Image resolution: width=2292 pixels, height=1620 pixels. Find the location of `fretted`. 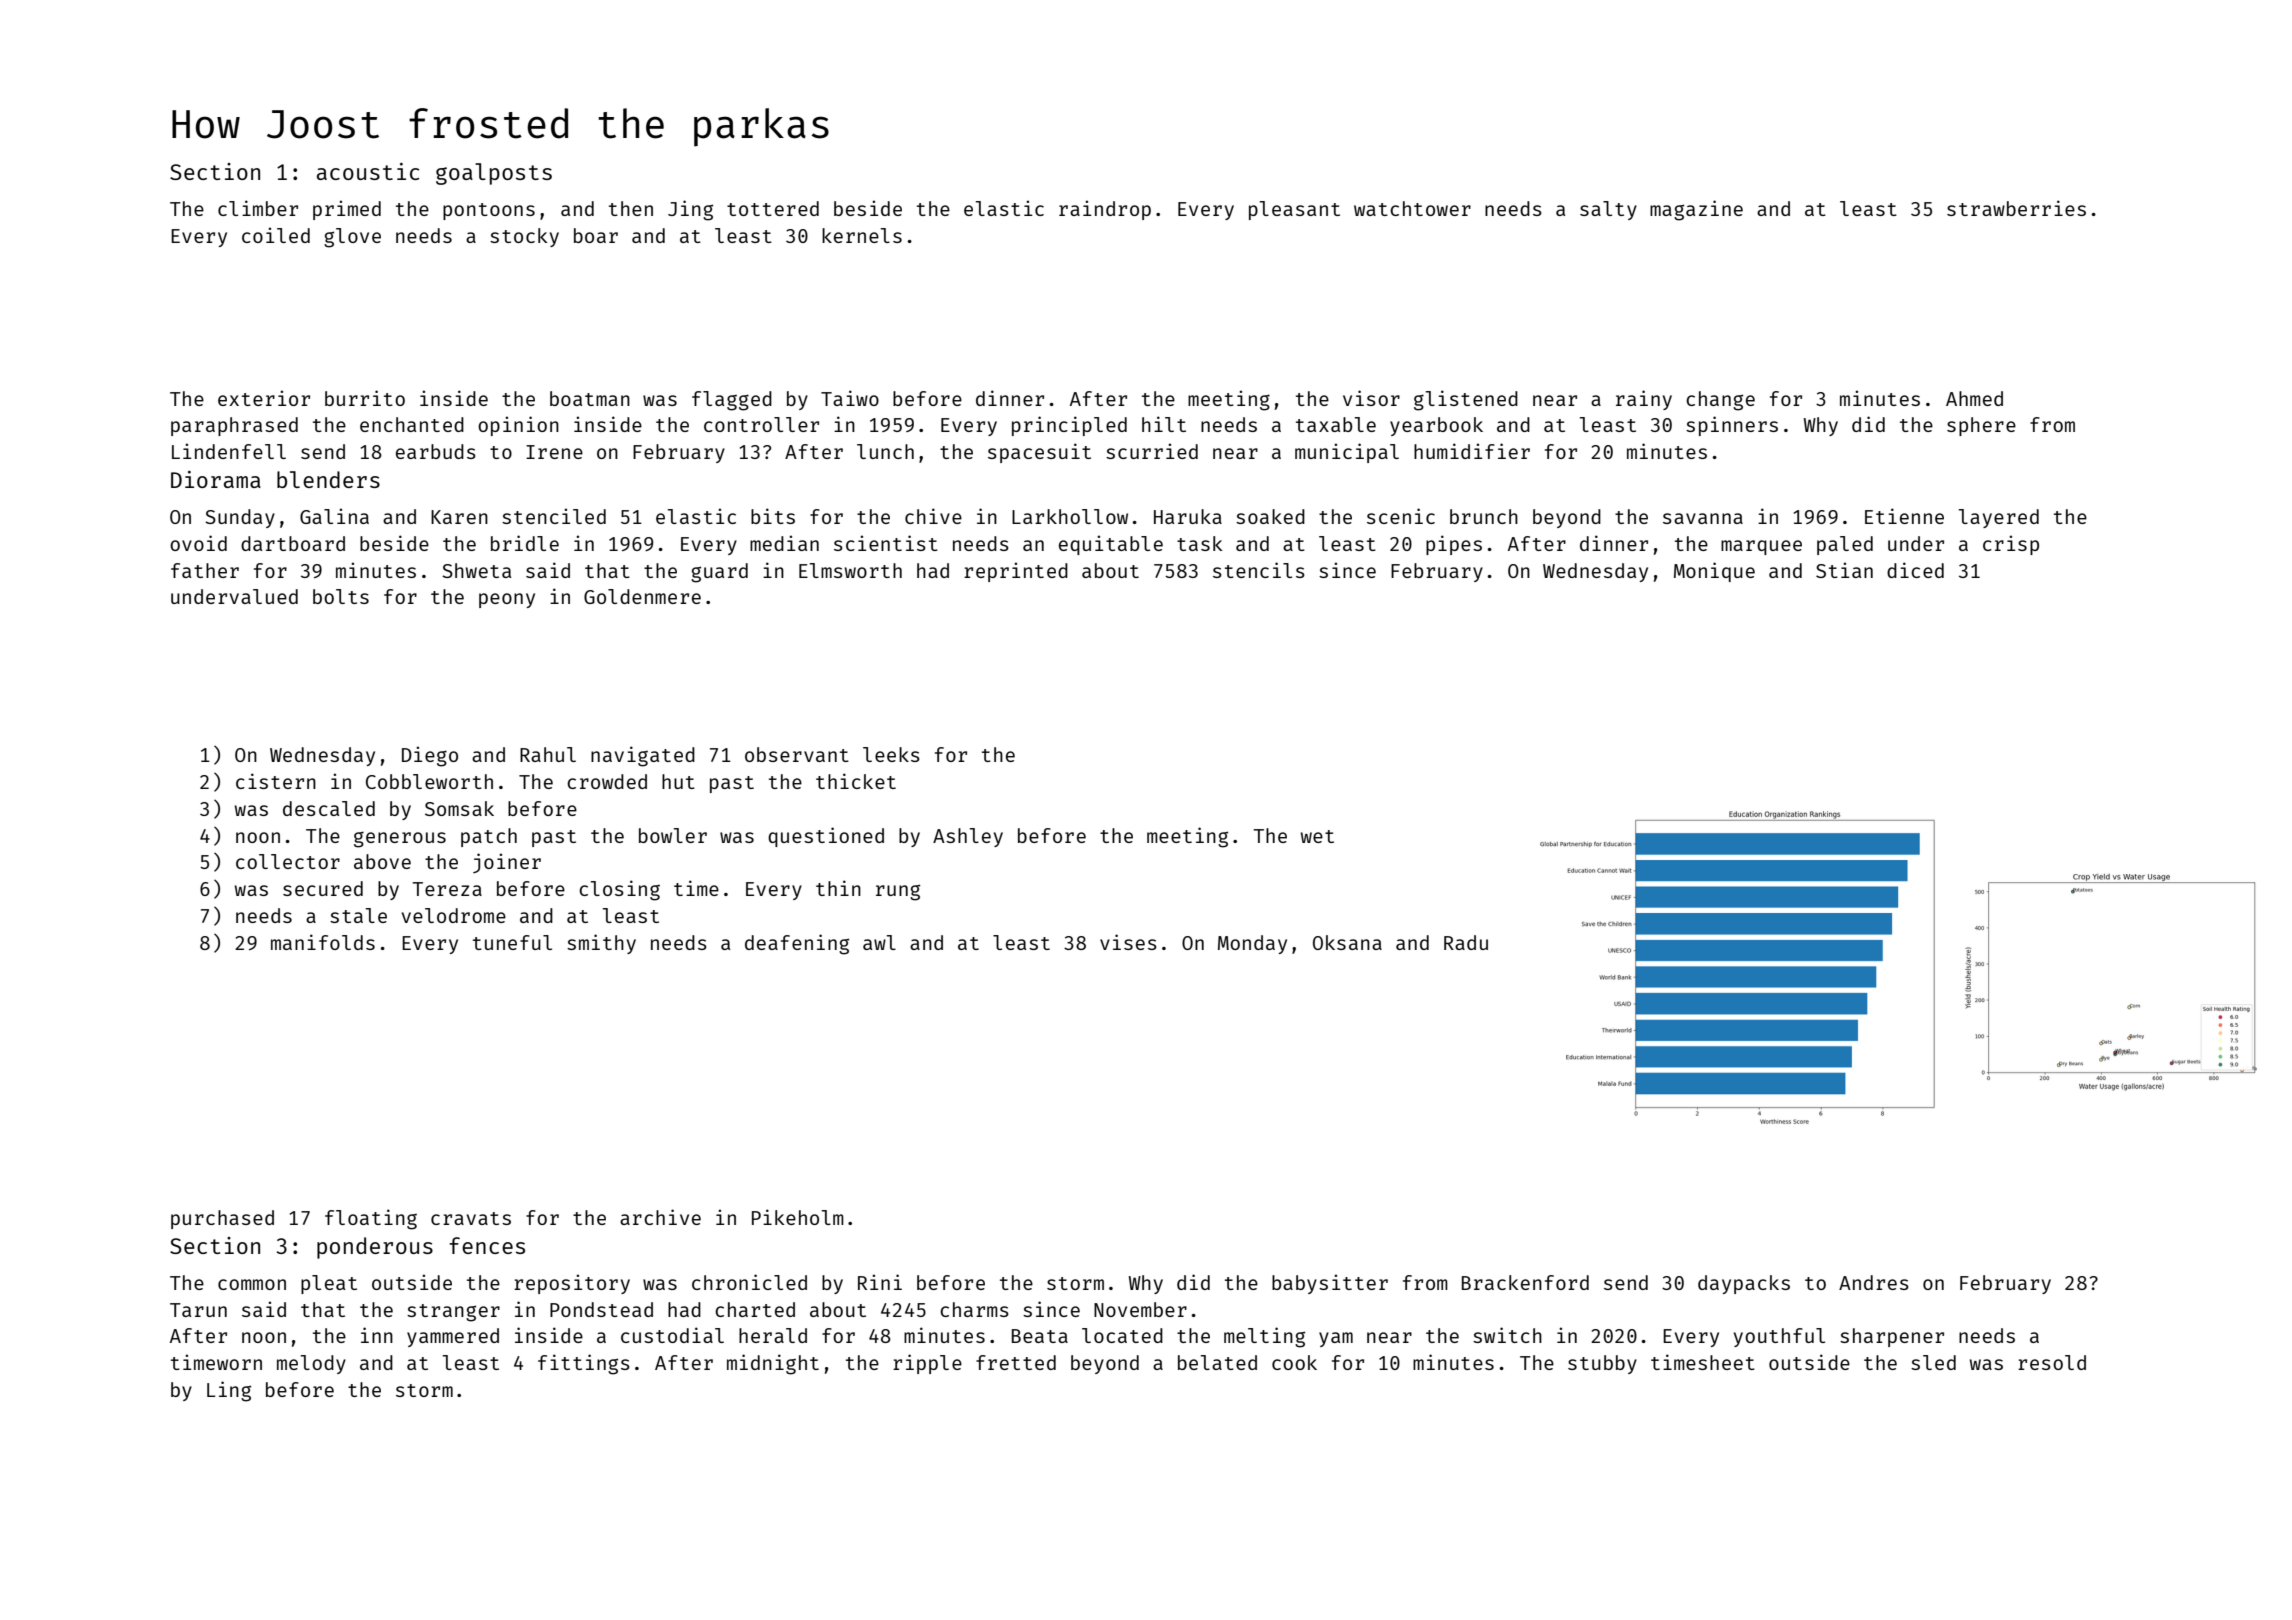

fretted is located at coordinates (1016, 1362).
